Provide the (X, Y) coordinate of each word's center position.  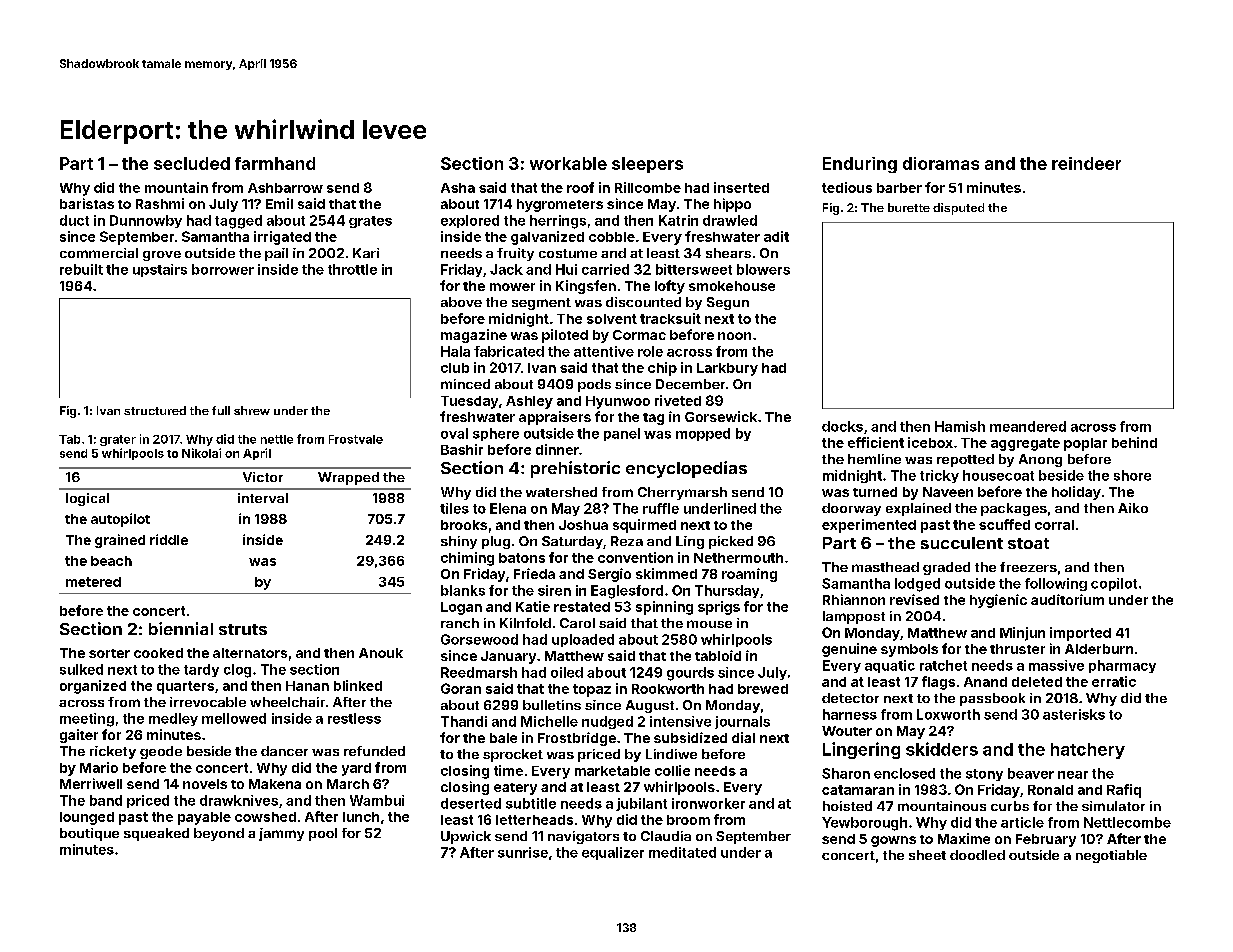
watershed (561, 492)
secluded (192, 163)
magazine (474, 336)
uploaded (583, 640)
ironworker (708, 803)
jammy (281, 834)
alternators (250, 653)
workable (568, 163)
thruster (1017, 649)
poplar (1085, 444)
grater (118, 440)
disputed (958, 209)
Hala (455, 351)
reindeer (1086, 163)
